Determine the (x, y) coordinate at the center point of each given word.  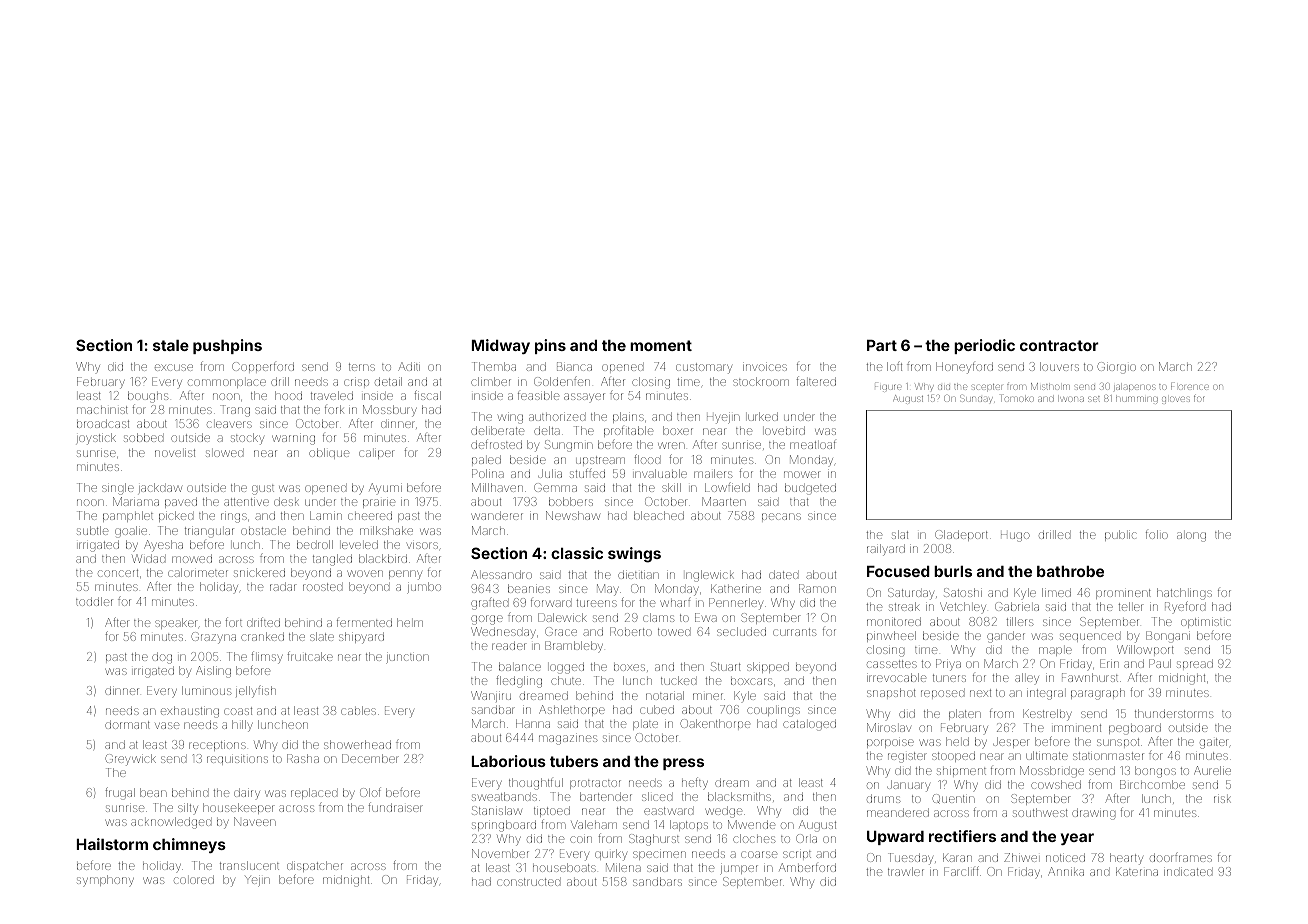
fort (233, 622)
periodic (984, 346)
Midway (501, 346)
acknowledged (171, 823)
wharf (675, 602)
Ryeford (1185, 607)
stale (171, 345)
